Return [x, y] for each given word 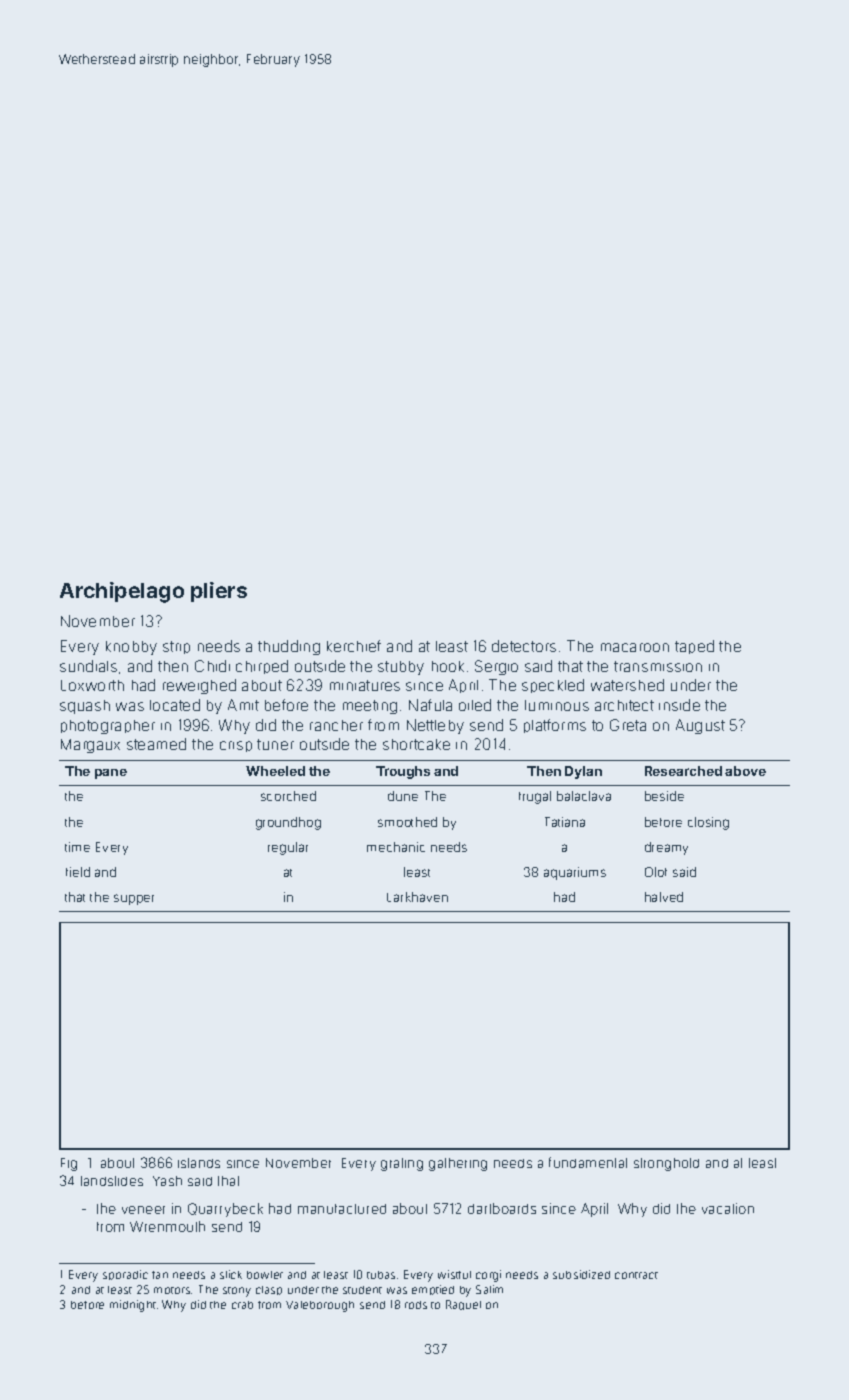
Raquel [463, 1305]
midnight [133, 1306]
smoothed [407, 822]
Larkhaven [417, 897]
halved [664, 897]
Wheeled [275, 771]
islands [199, 1163]
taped [694, 647]
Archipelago [122, 592]
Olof [656, 872]
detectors [524, 646]
